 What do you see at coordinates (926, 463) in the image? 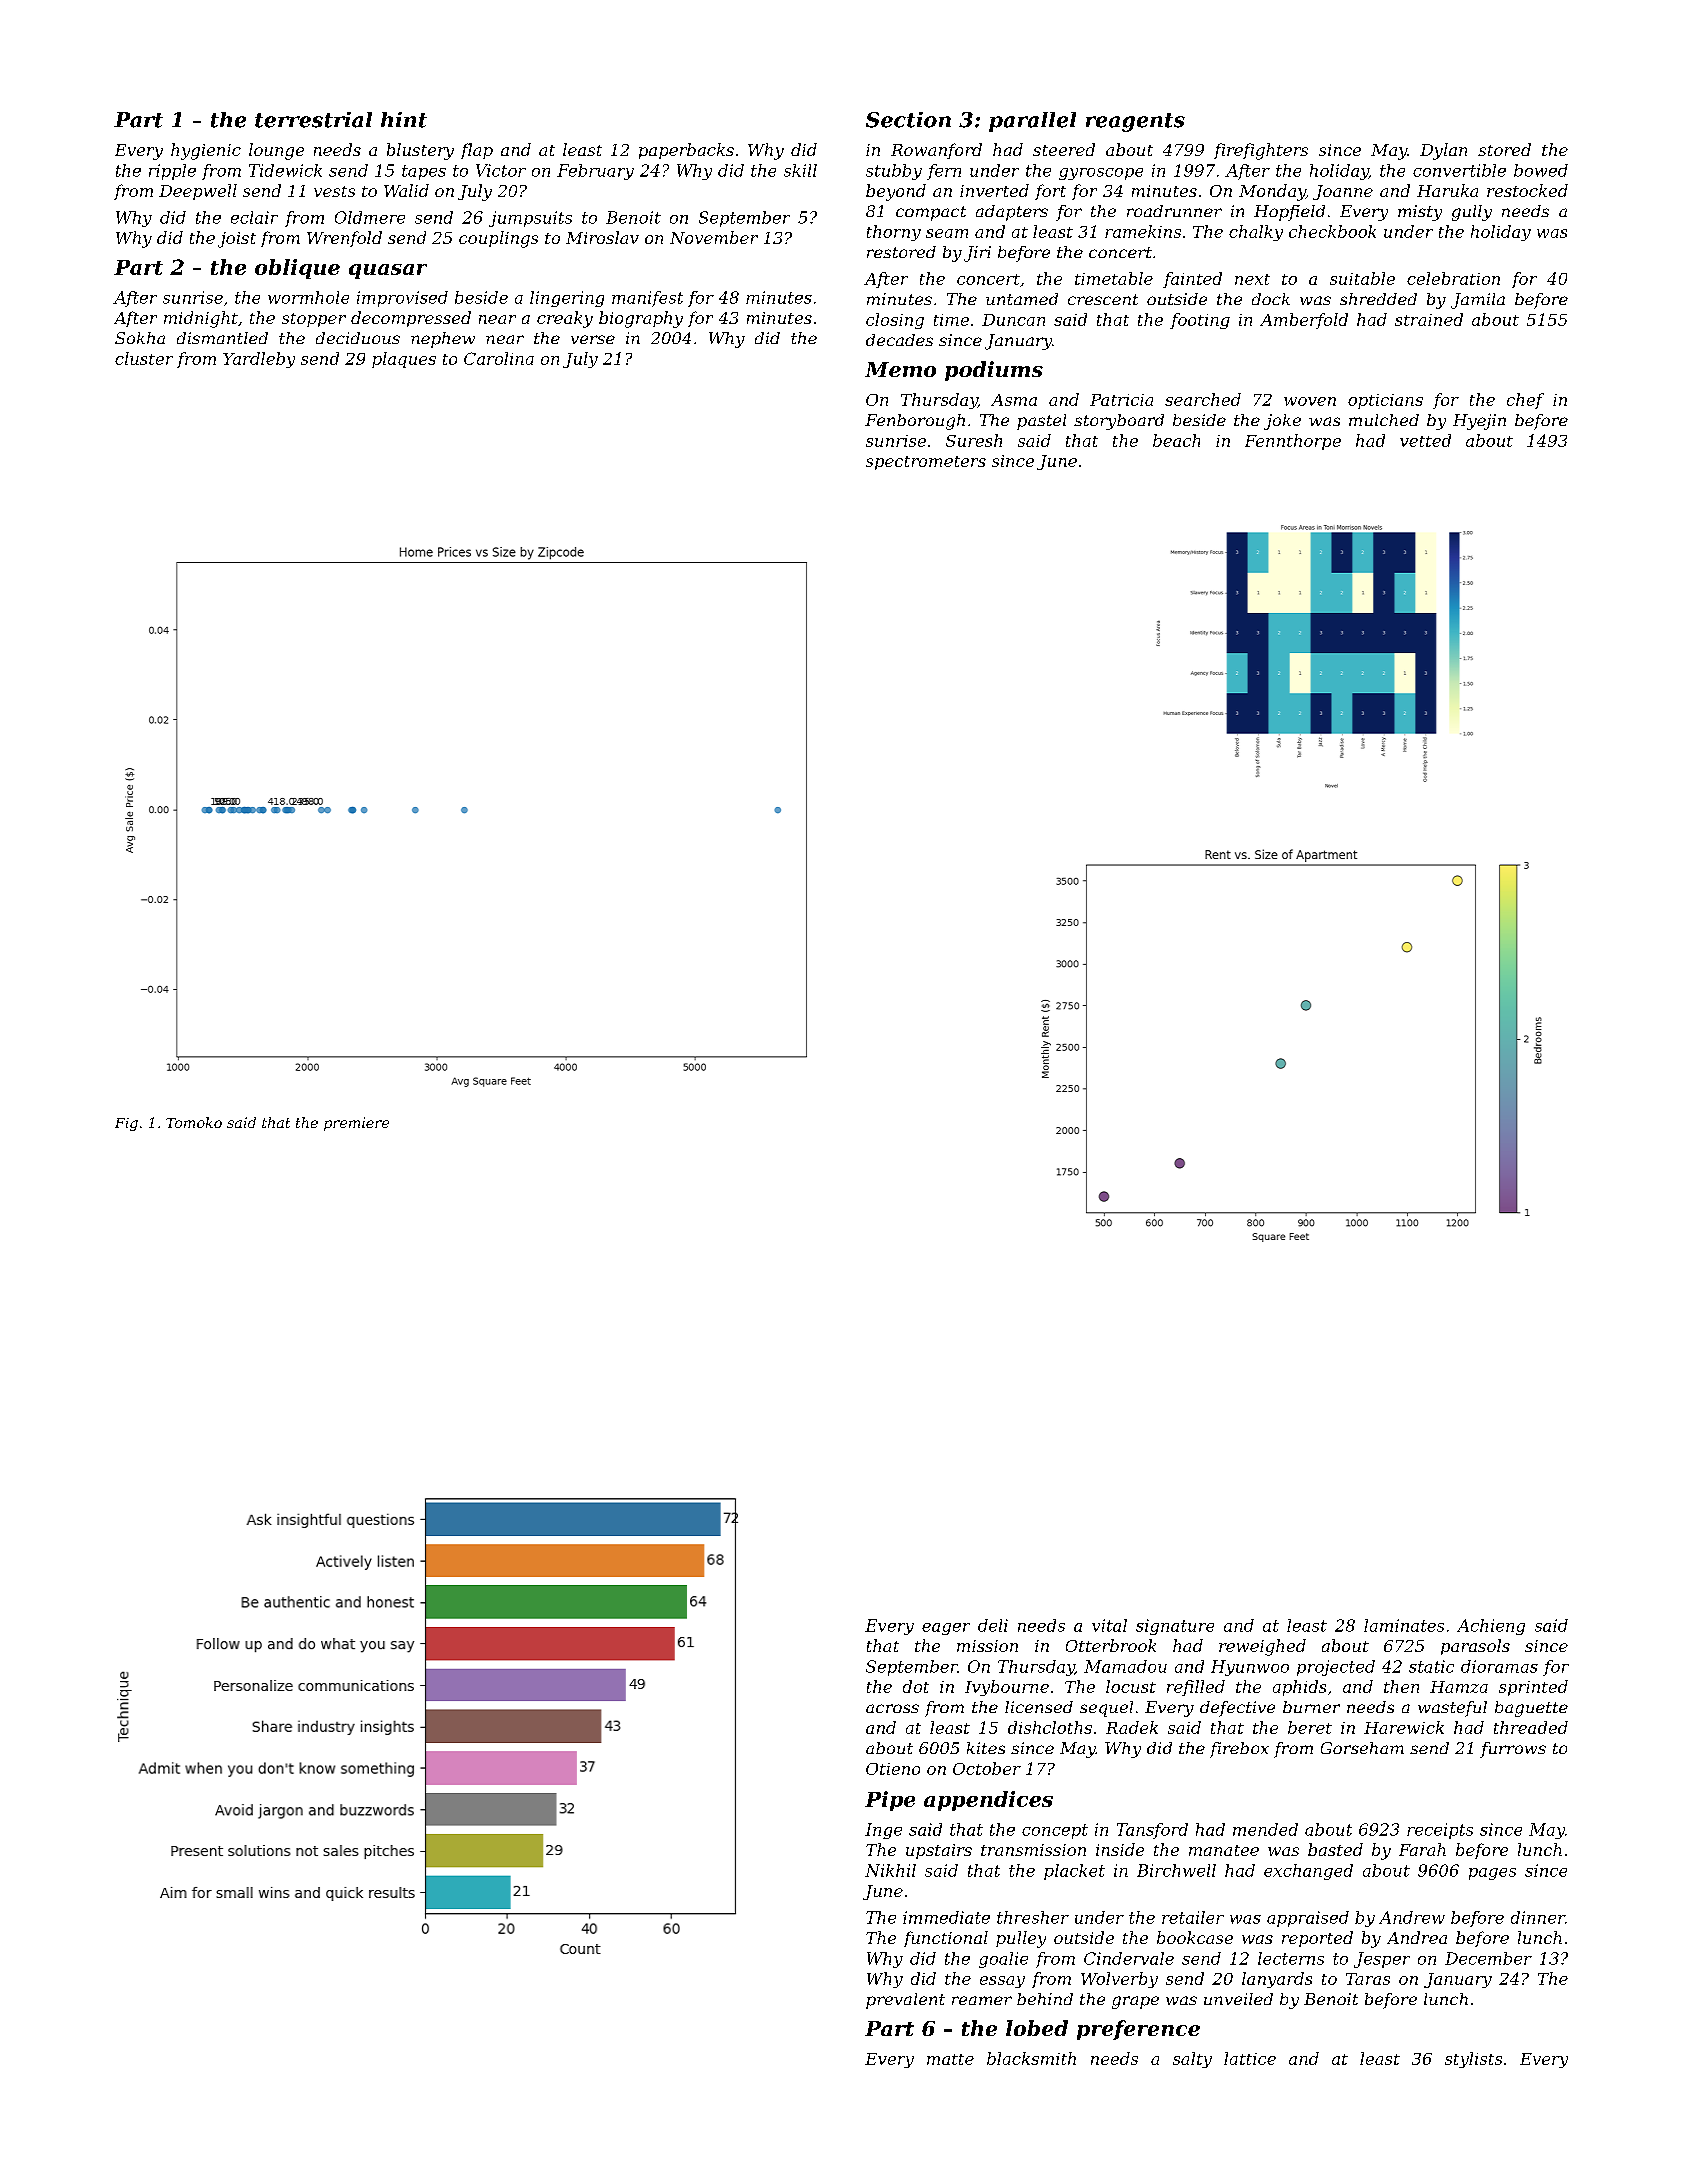
I see `spectrometers` at bounding box center [926, 463].
